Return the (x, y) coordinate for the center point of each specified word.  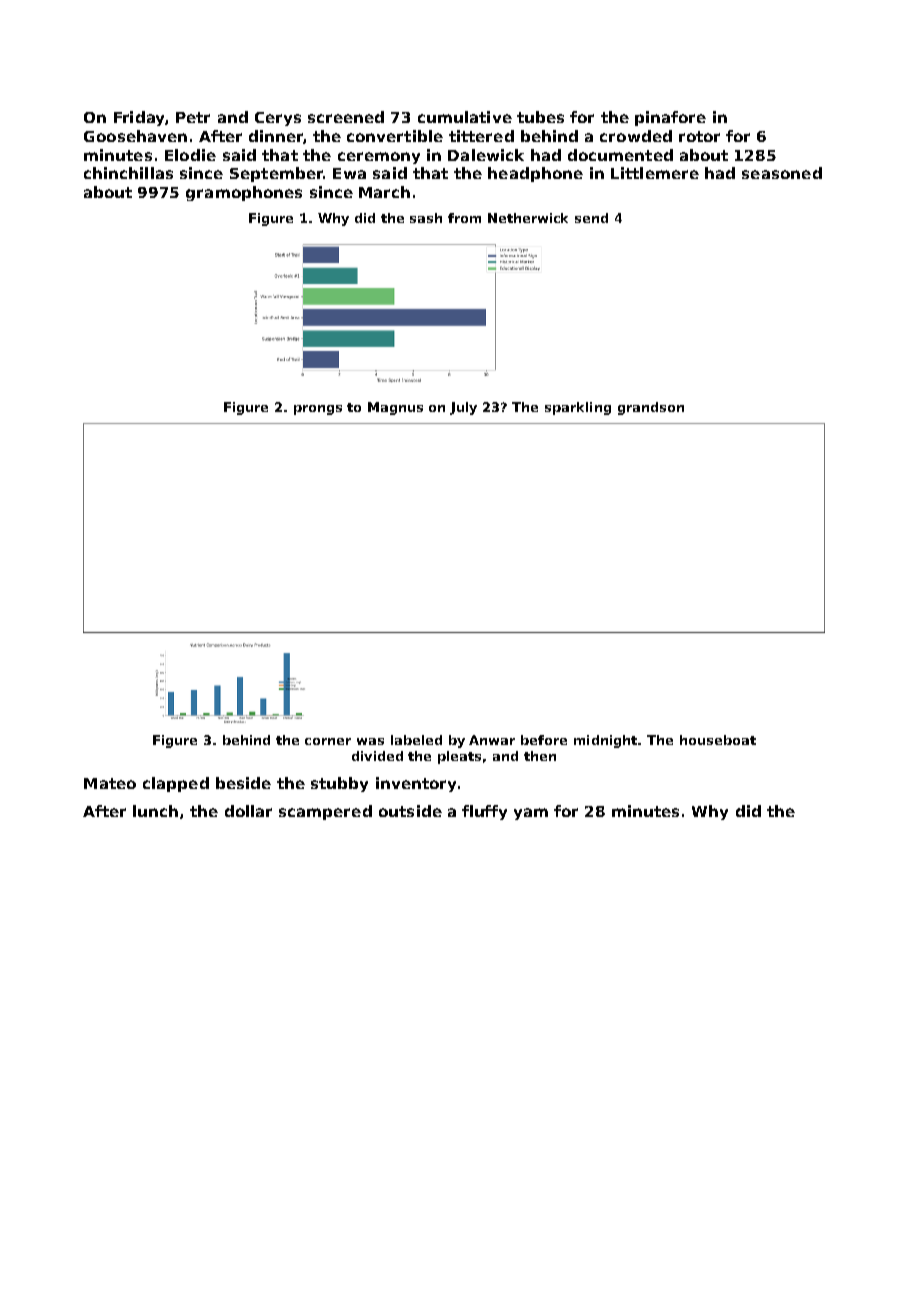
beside (243, 783)
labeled (416, 740)
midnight (606, 741)
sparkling (578, 408)
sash (426, 218)
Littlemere (655, 173)
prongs (318, 410)
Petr (193, 117)
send (591, 218)
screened (346, 117)
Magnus (395, 408)
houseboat (718, 740)
